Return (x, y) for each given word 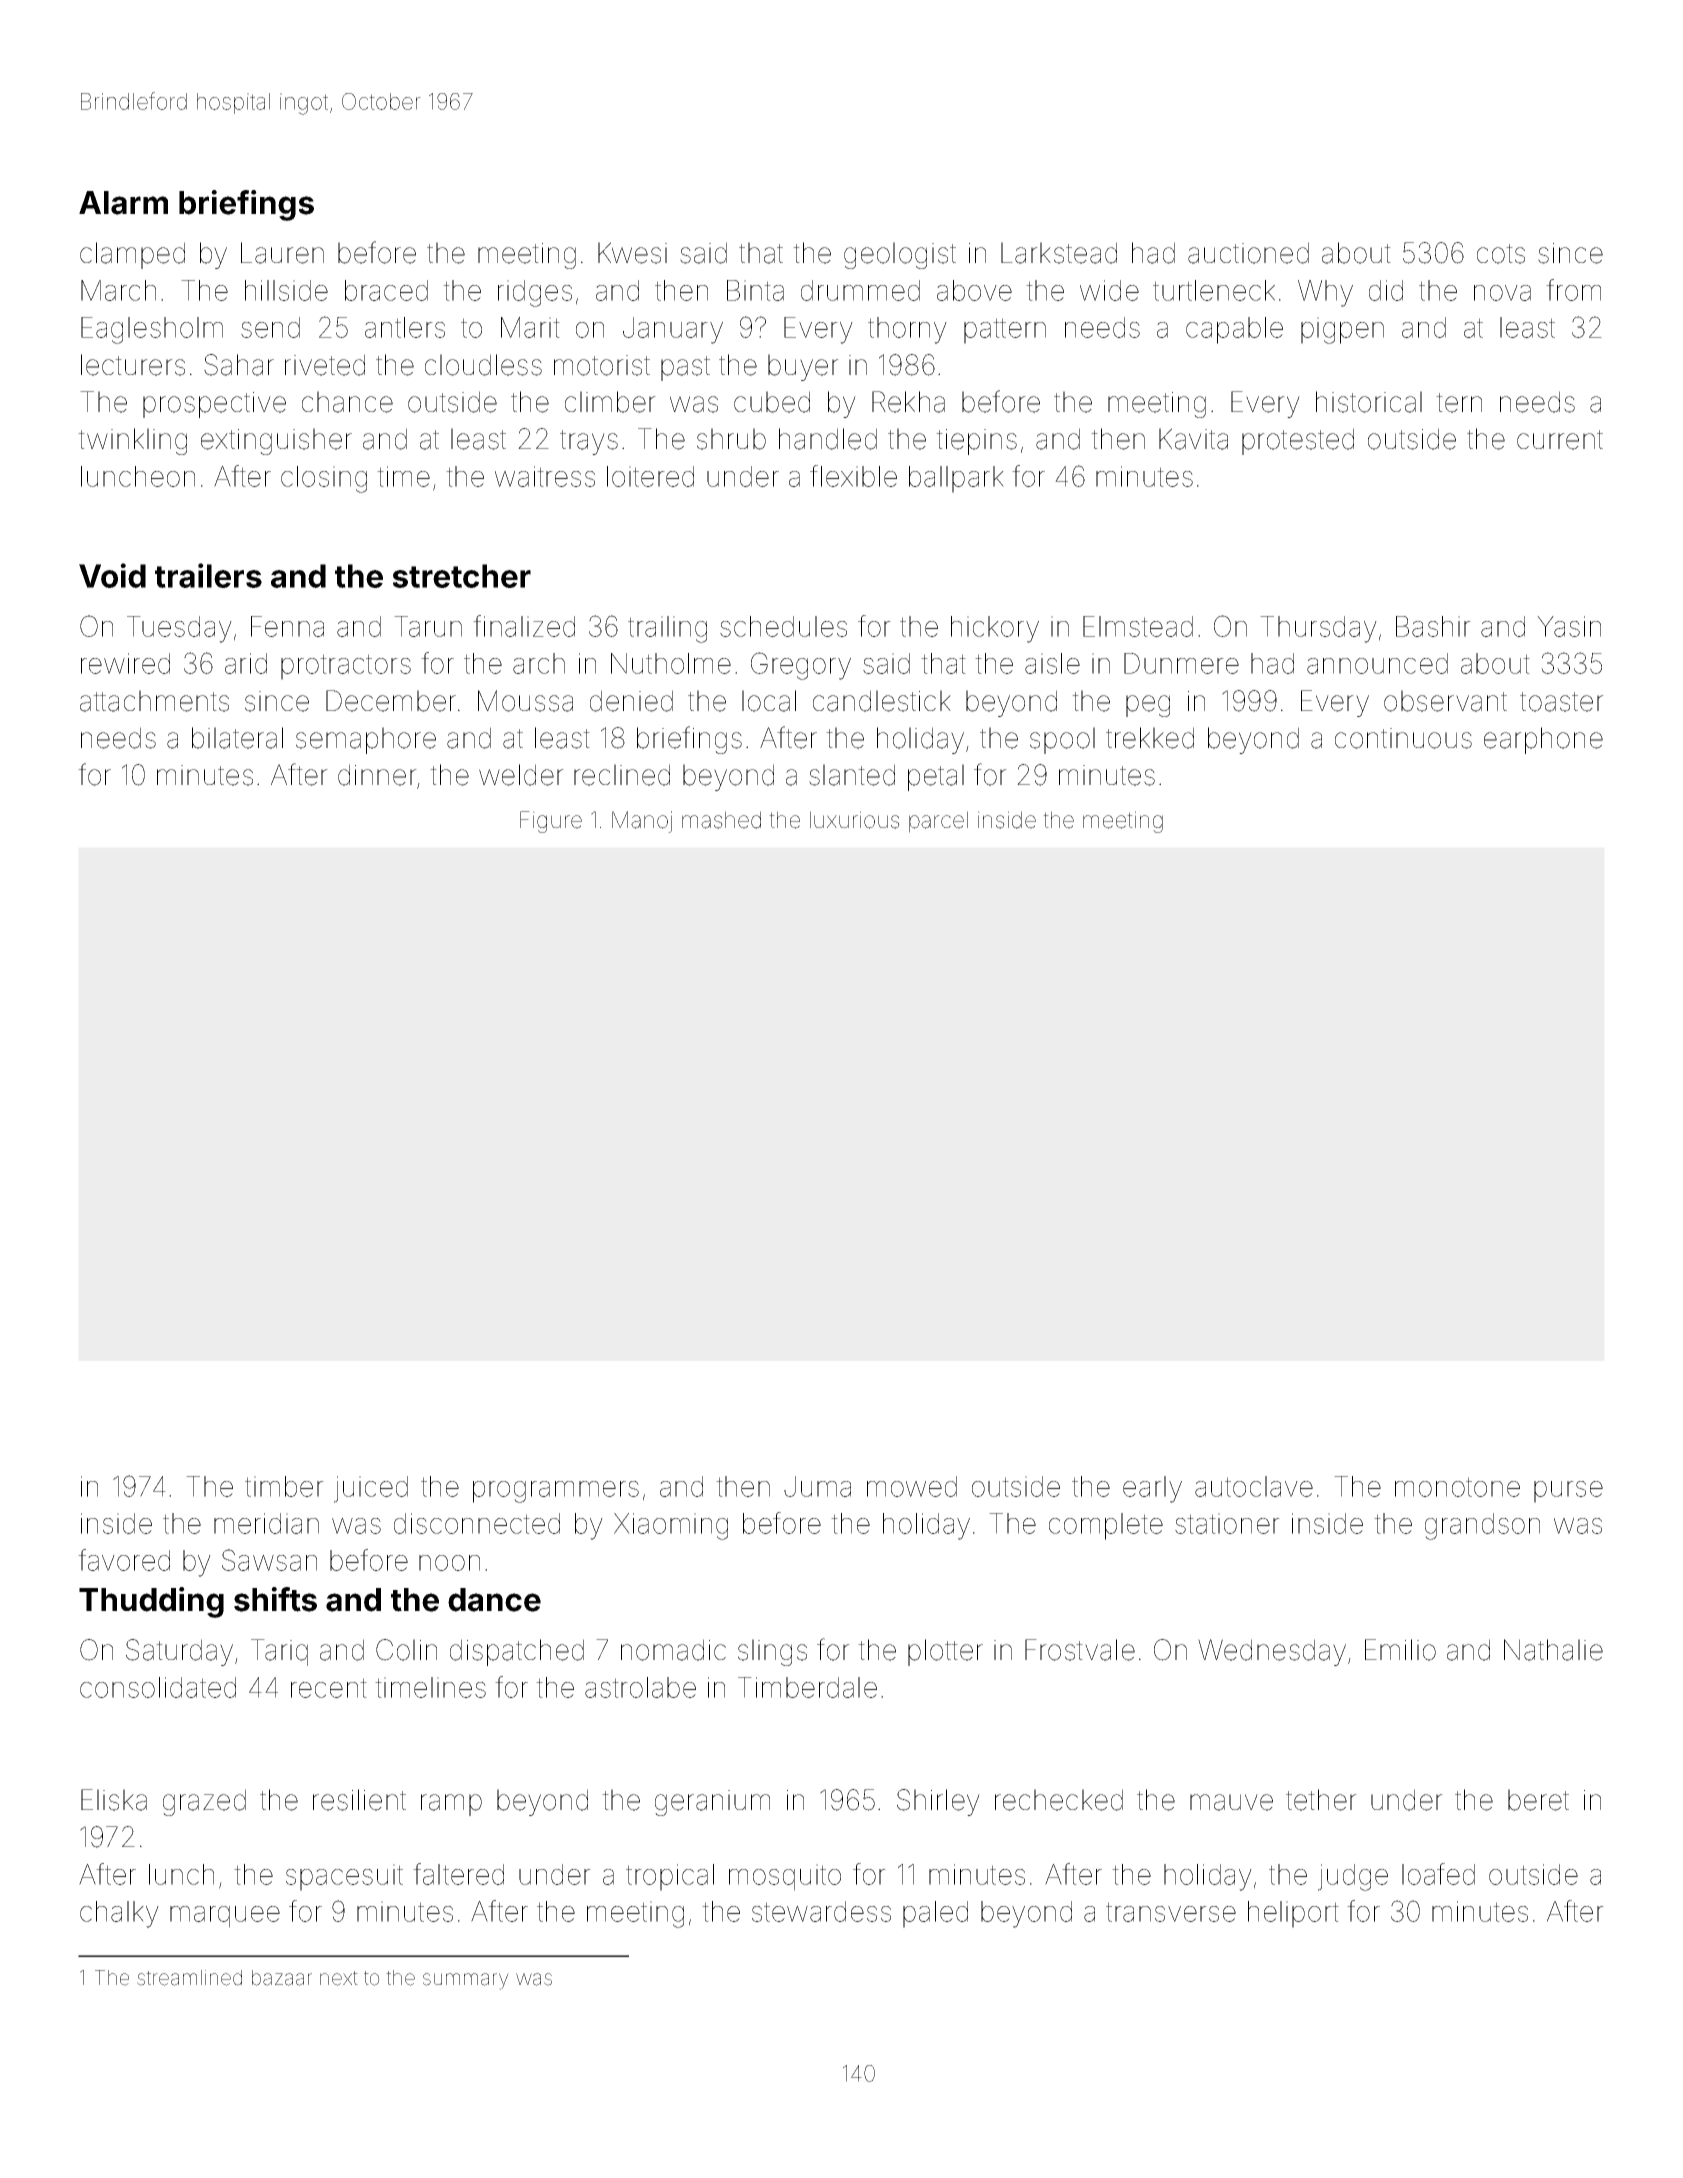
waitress (545, 476)
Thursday (1318, 629)
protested (1298, 441)
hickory (995, 629)
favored (124, 1560)
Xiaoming (671, 1526)
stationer (1227, 1523)
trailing (667, 629)
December (391, 701)
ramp (451, 1805)
